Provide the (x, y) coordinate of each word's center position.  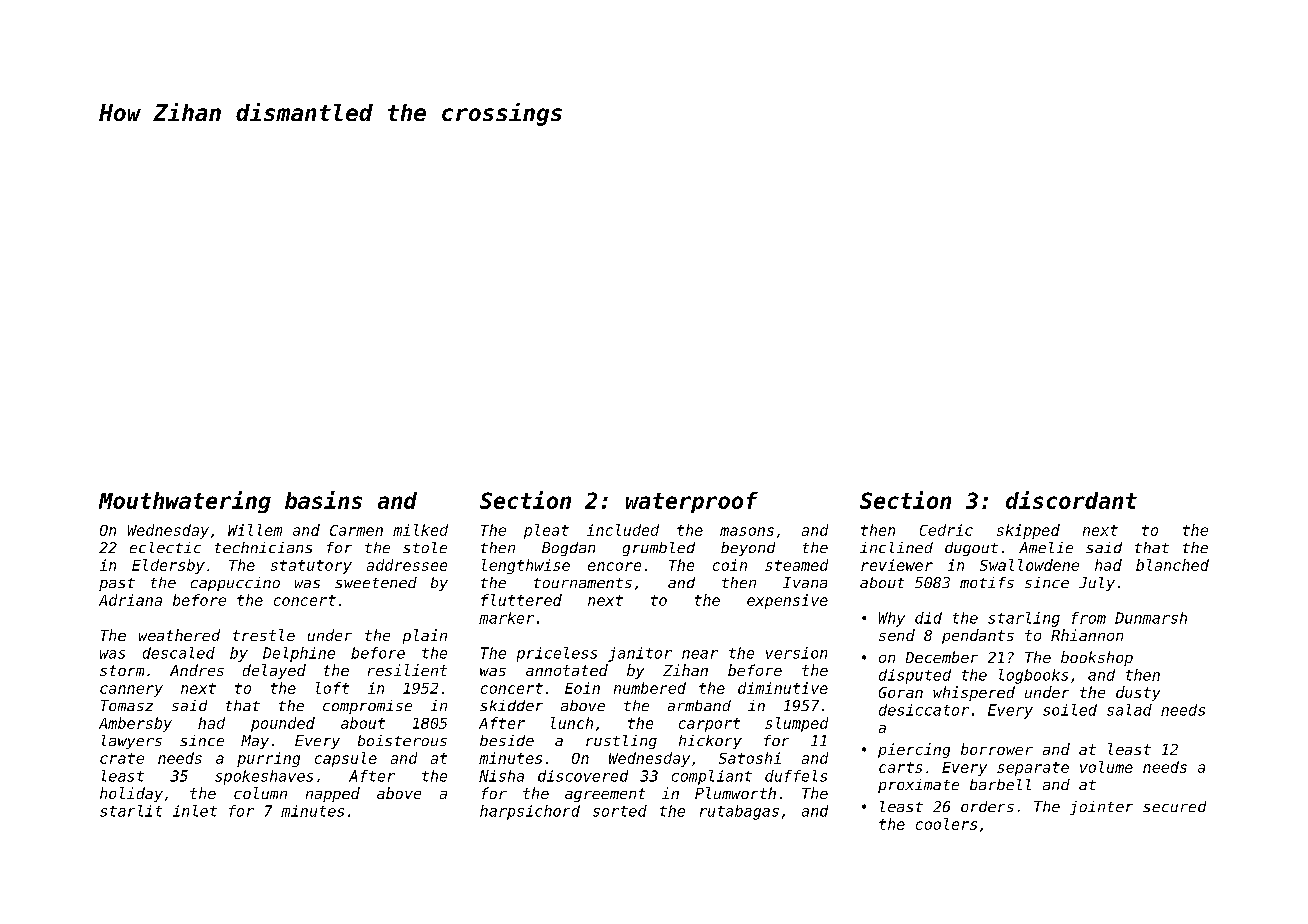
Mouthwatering (185, 502)
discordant (1071, 500)
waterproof (692, 502)
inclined (896, 547)
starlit (131, 811)
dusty (1138, 693)
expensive (787, 601)
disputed (915, 676)
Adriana (130, 600)
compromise (367, 707)
